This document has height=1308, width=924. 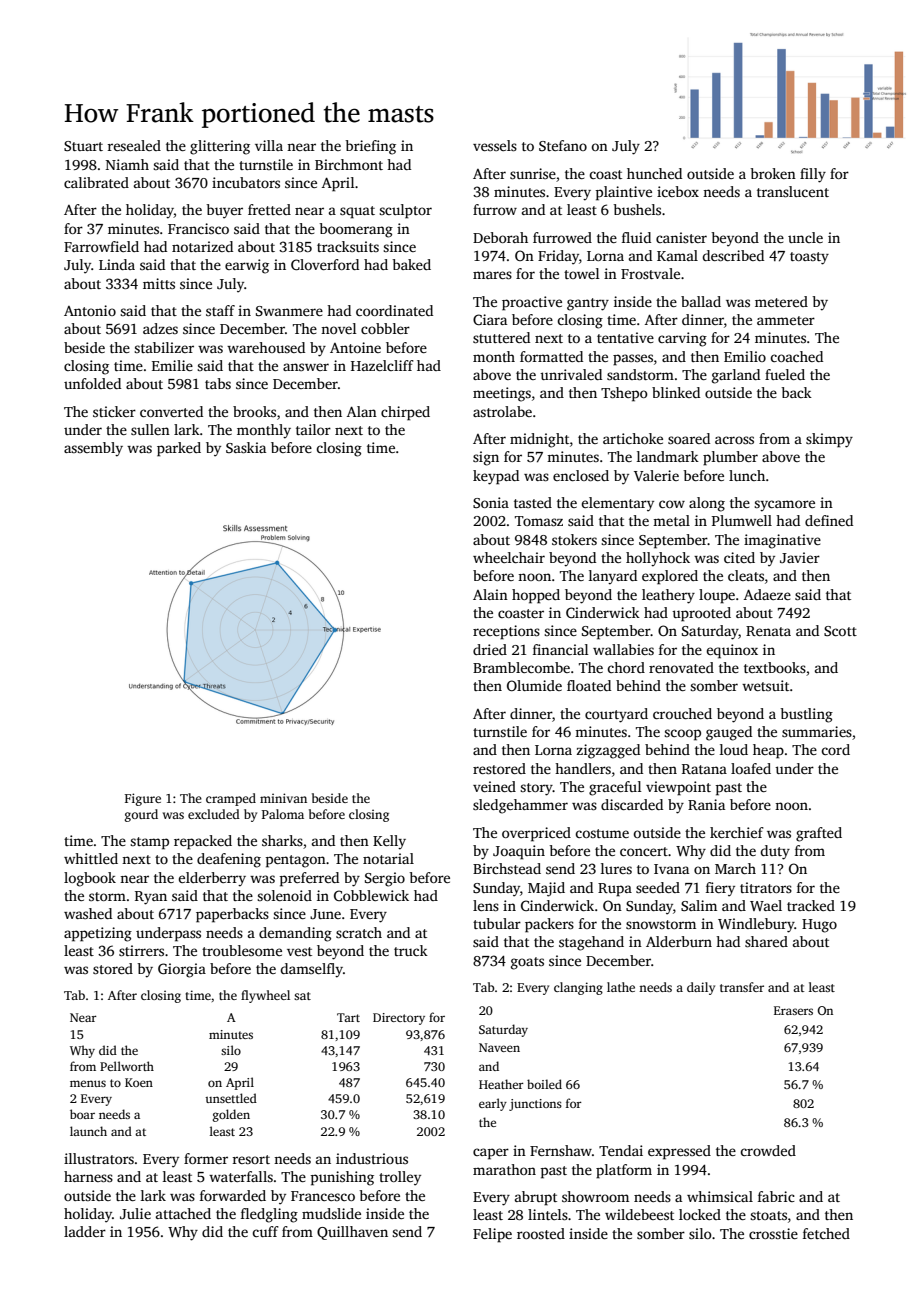 I want to click on dried, so click(x=490, y=649).
